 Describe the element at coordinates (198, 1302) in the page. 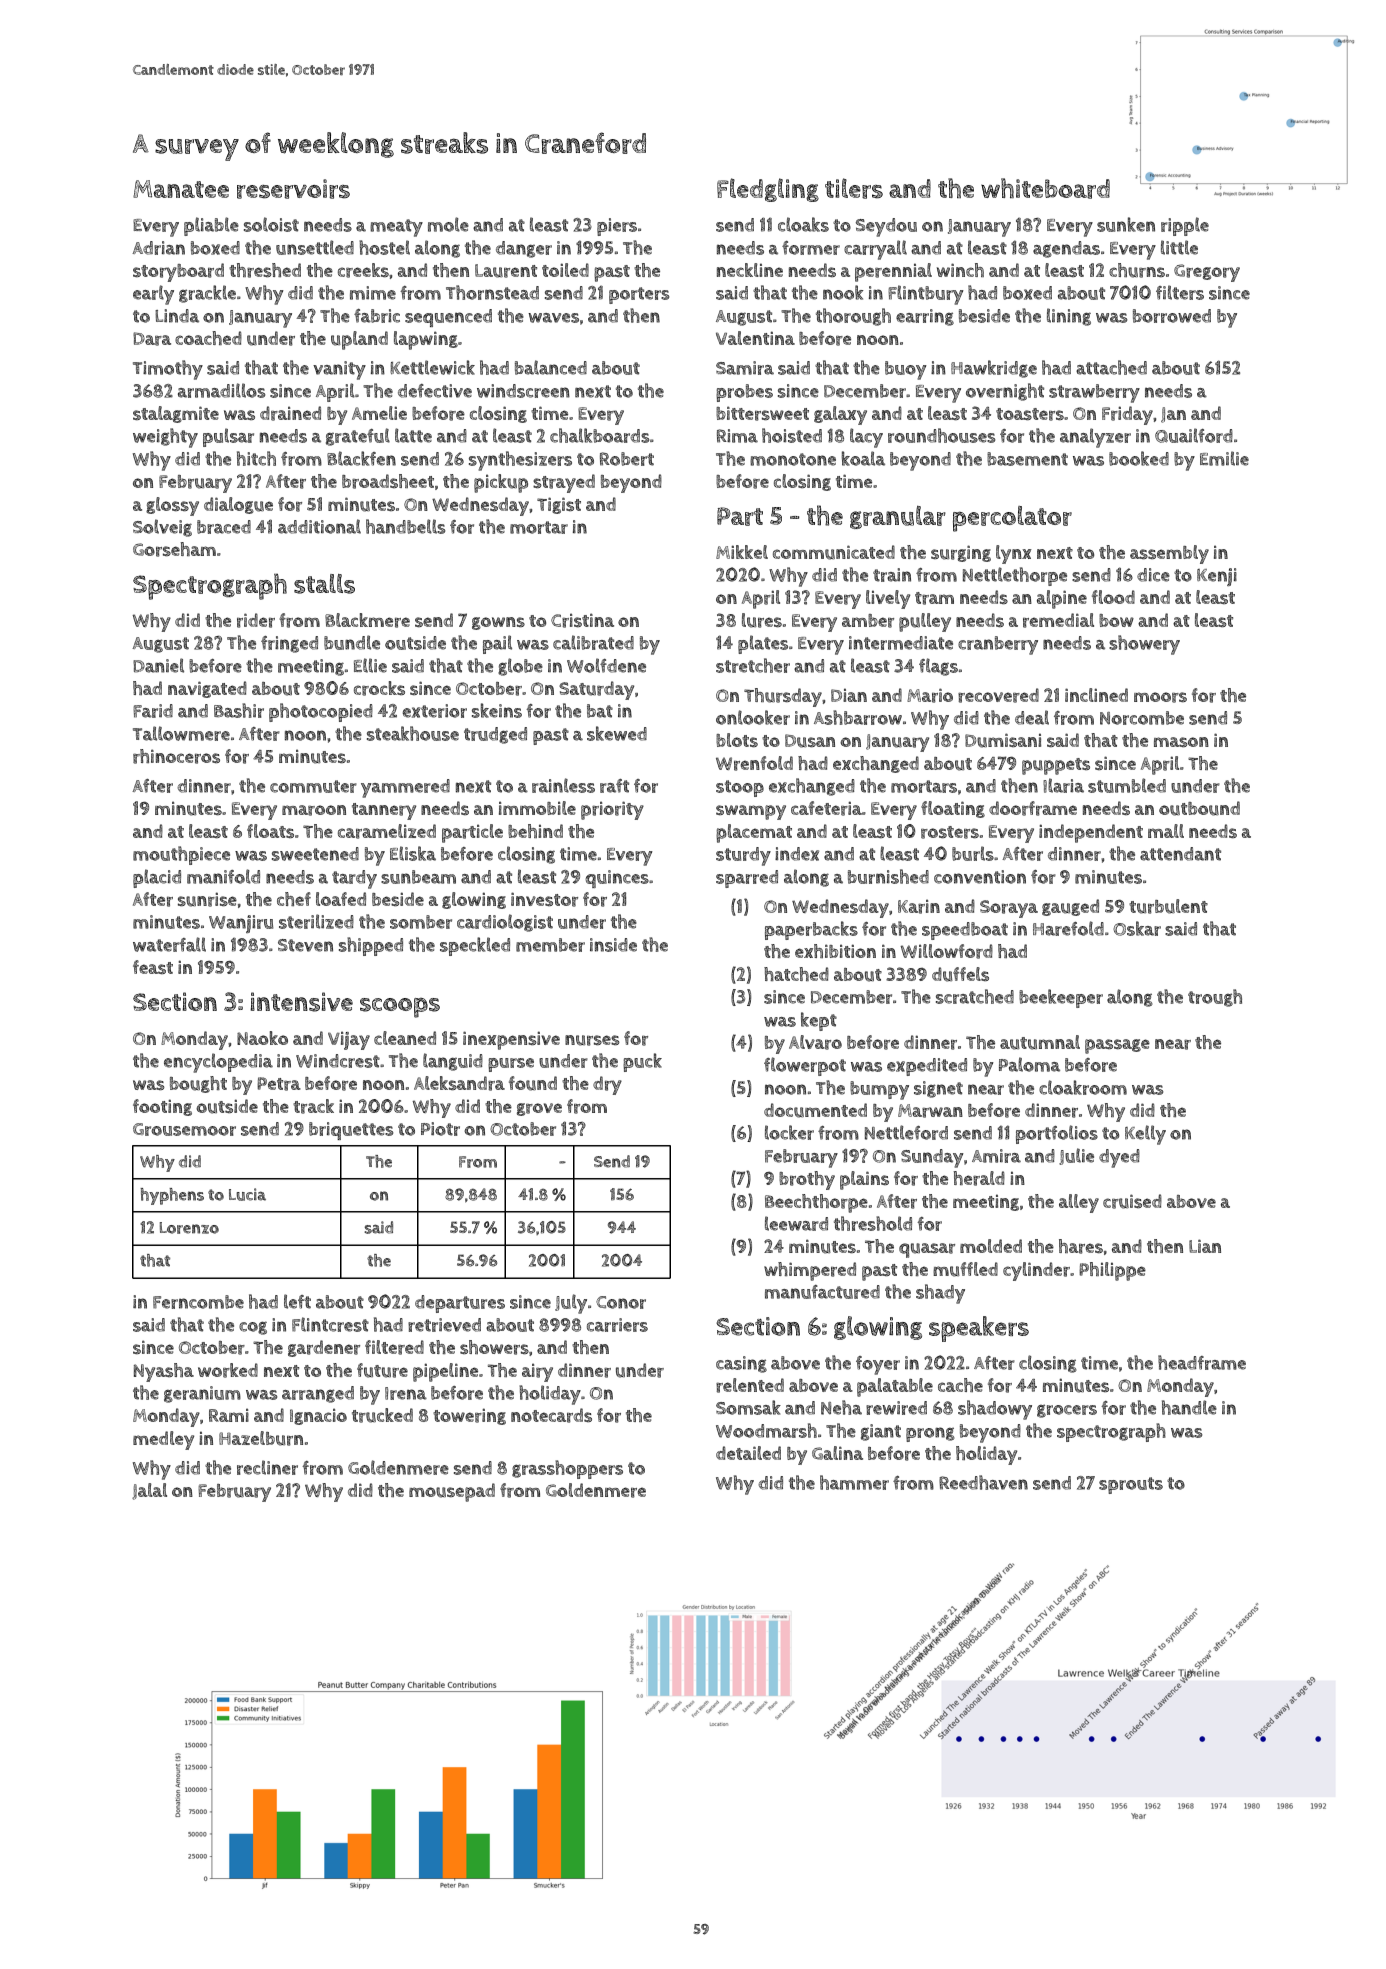

I see `Ferncombe` at that location.
